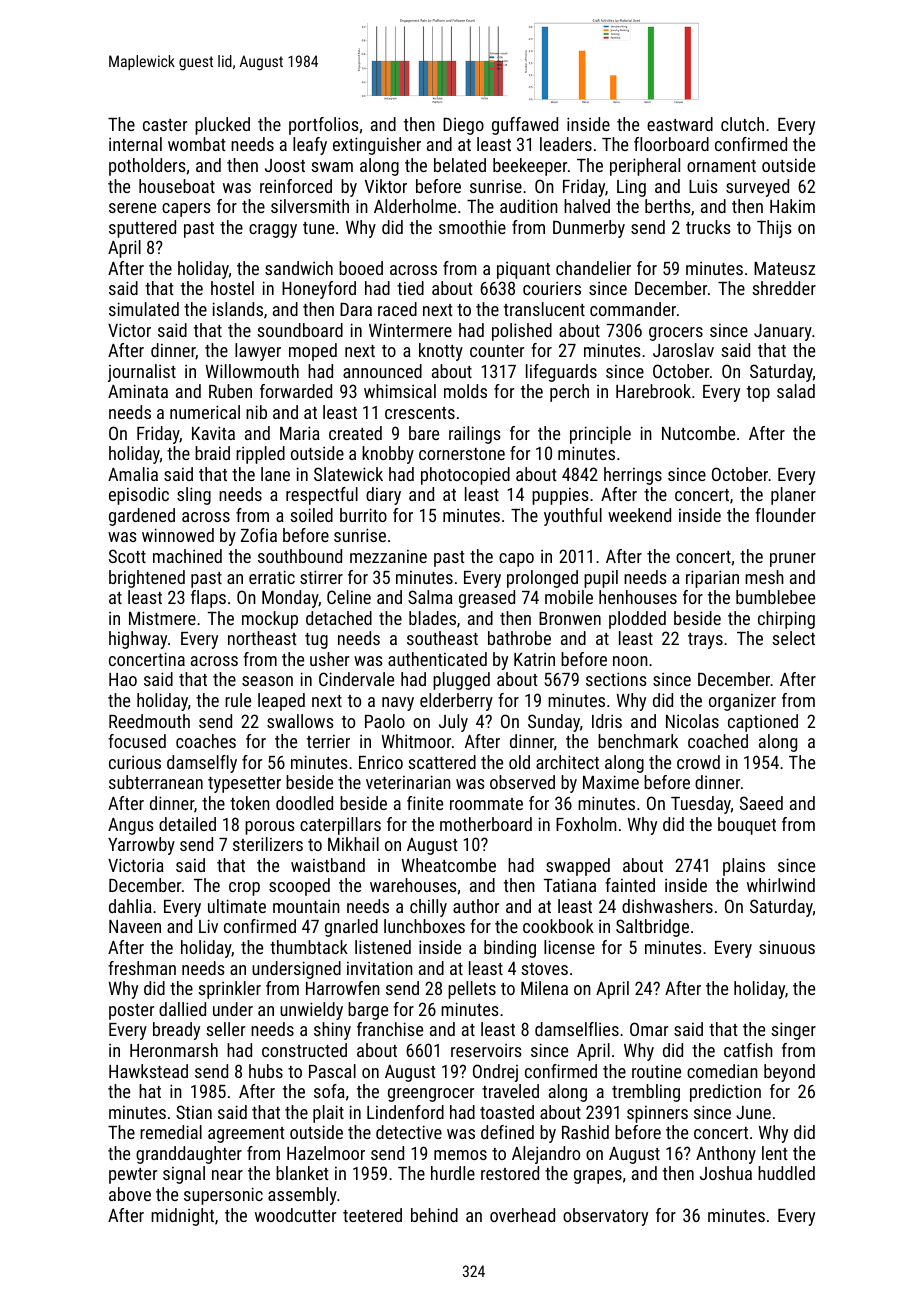 This screenshot has height=1314, width=924. I want to click on crop, so click(244, 889).
